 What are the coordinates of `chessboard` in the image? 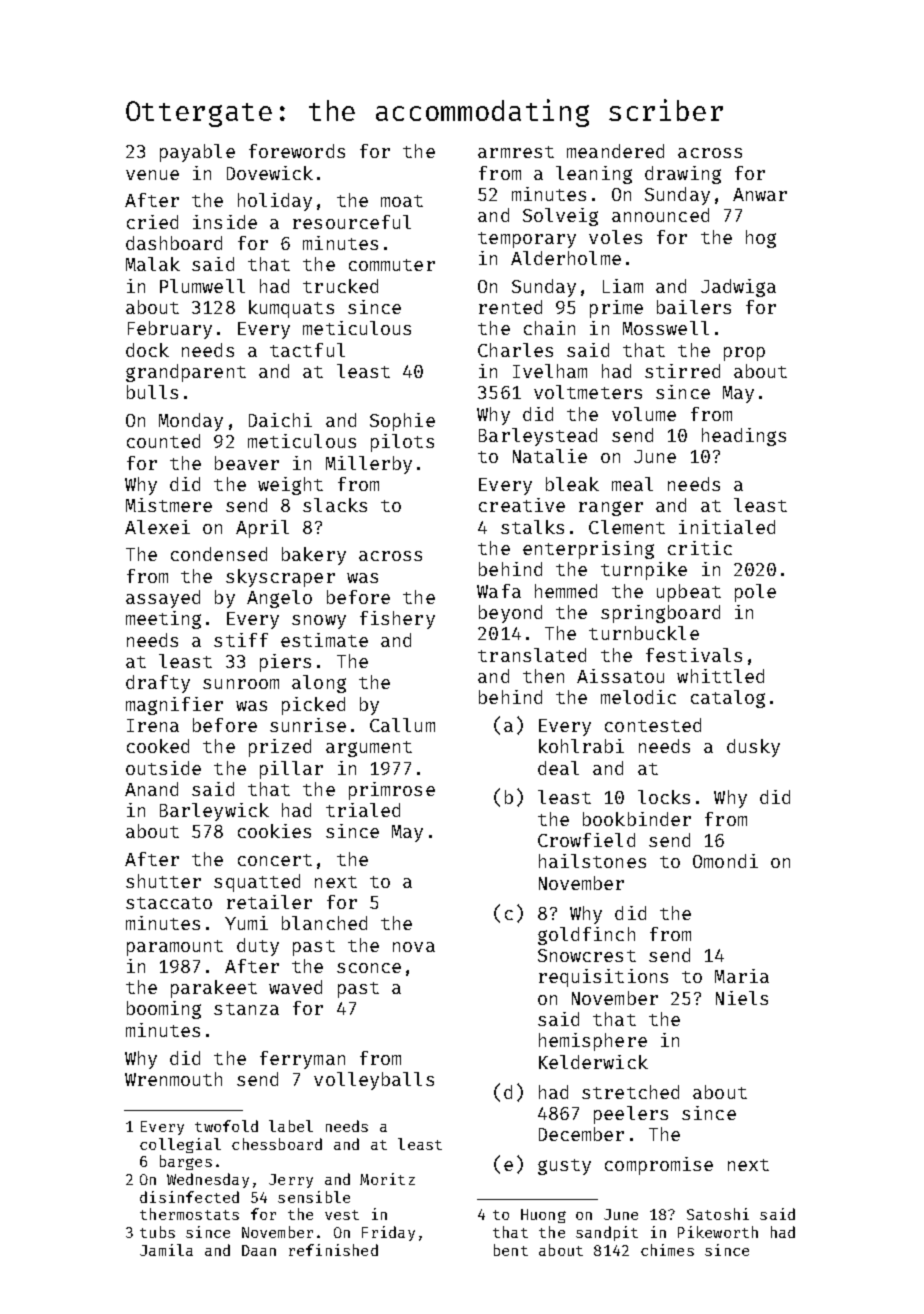 It's located at (277, 1144).
